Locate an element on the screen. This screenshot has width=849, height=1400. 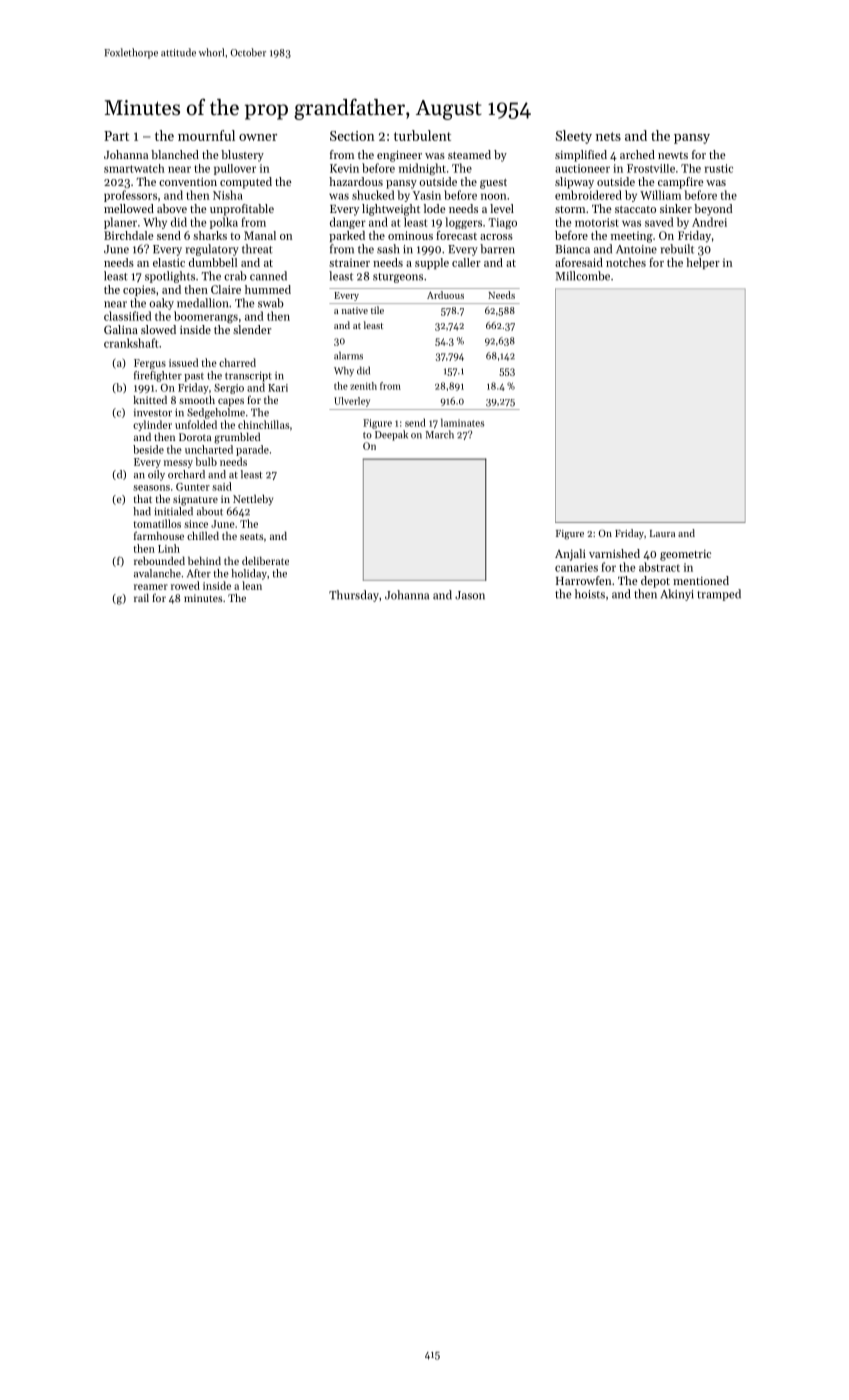
Sleety is located at coordinates (574, 137).
